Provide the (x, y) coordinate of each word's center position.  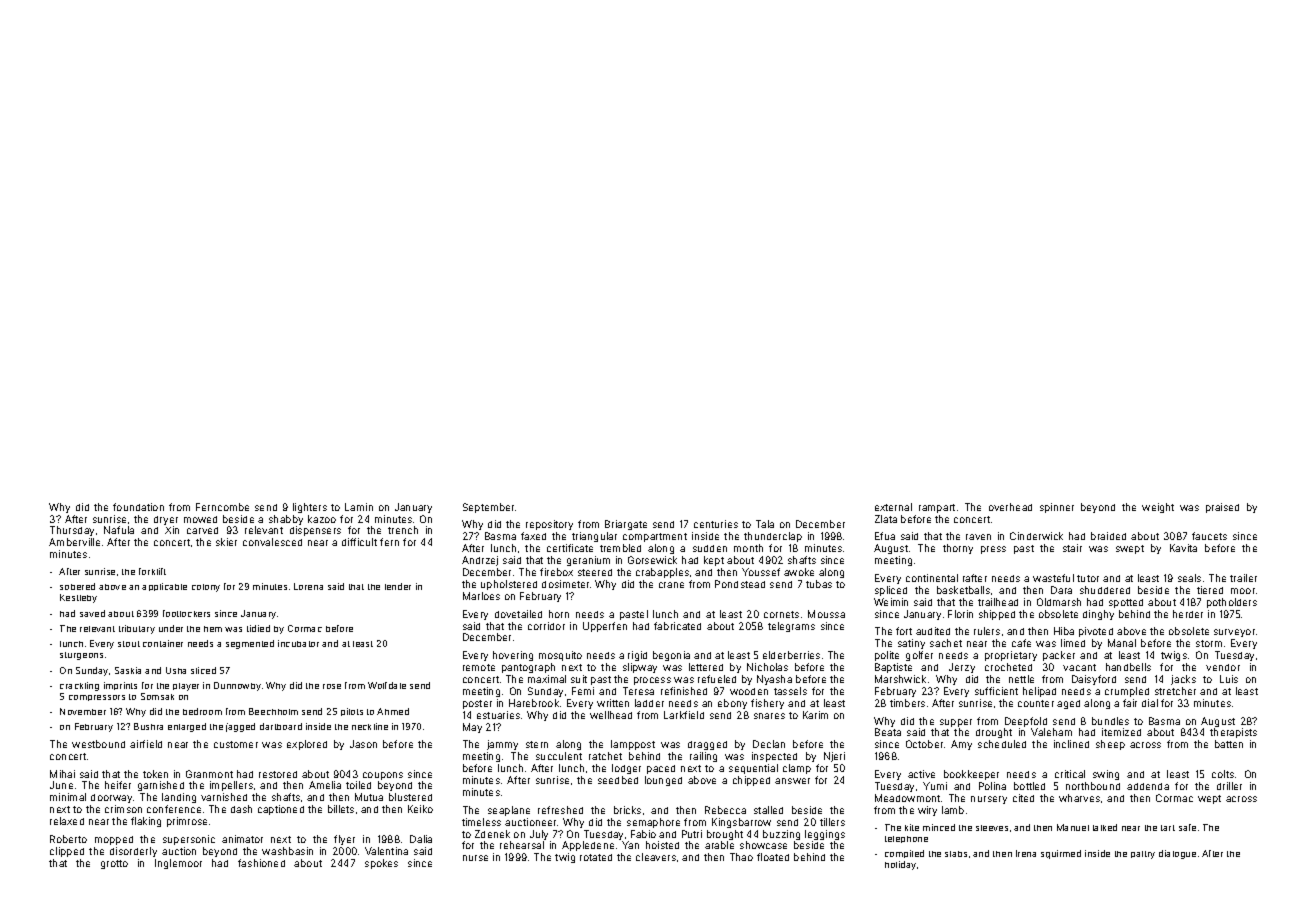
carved (202, 530)
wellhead (611, 715)
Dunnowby (237, 686)
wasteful (1053, 578)
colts (1223, 774)
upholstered (509, 585)
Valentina (386, 851)
